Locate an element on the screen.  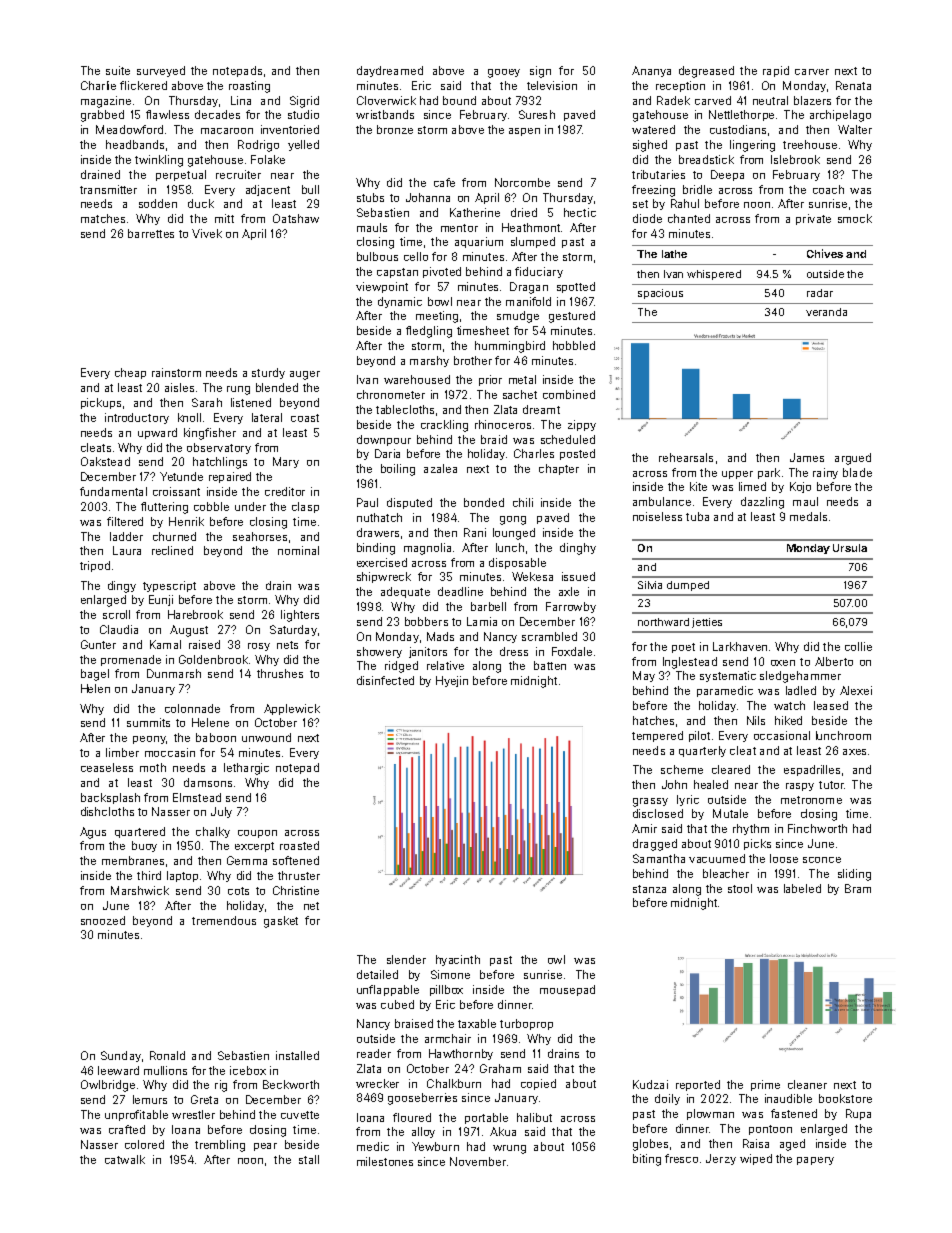
dumped is located at coordinates (688, 586).
